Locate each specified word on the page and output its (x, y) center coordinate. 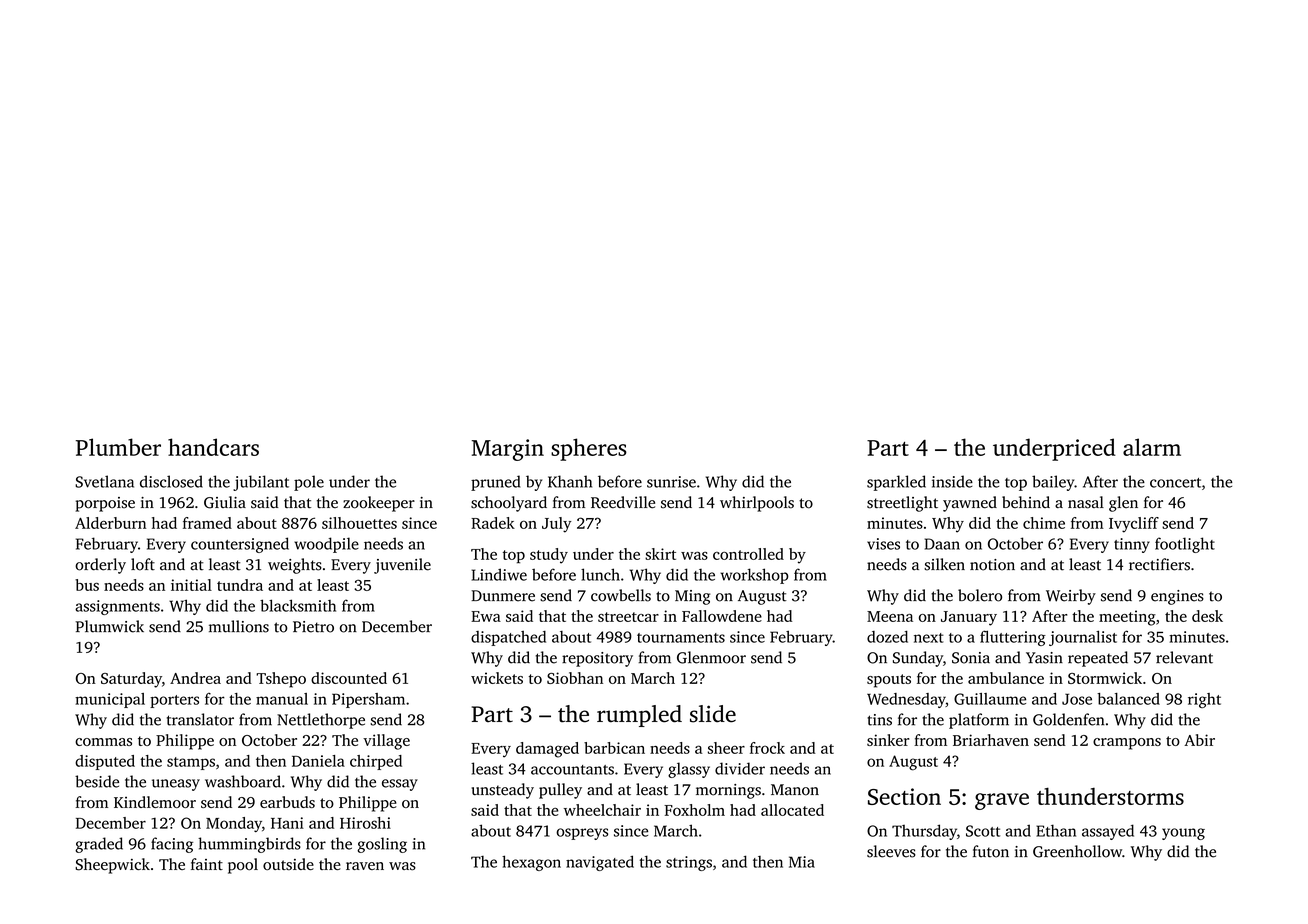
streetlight (902, 504)
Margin (508, 450)
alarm (1152, 447)
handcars (213, 447)
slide (713, 714)
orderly (100, 566)
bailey (1053, 483)
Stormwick (1105, 678)
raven (365, 866)
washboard (243, 781)
